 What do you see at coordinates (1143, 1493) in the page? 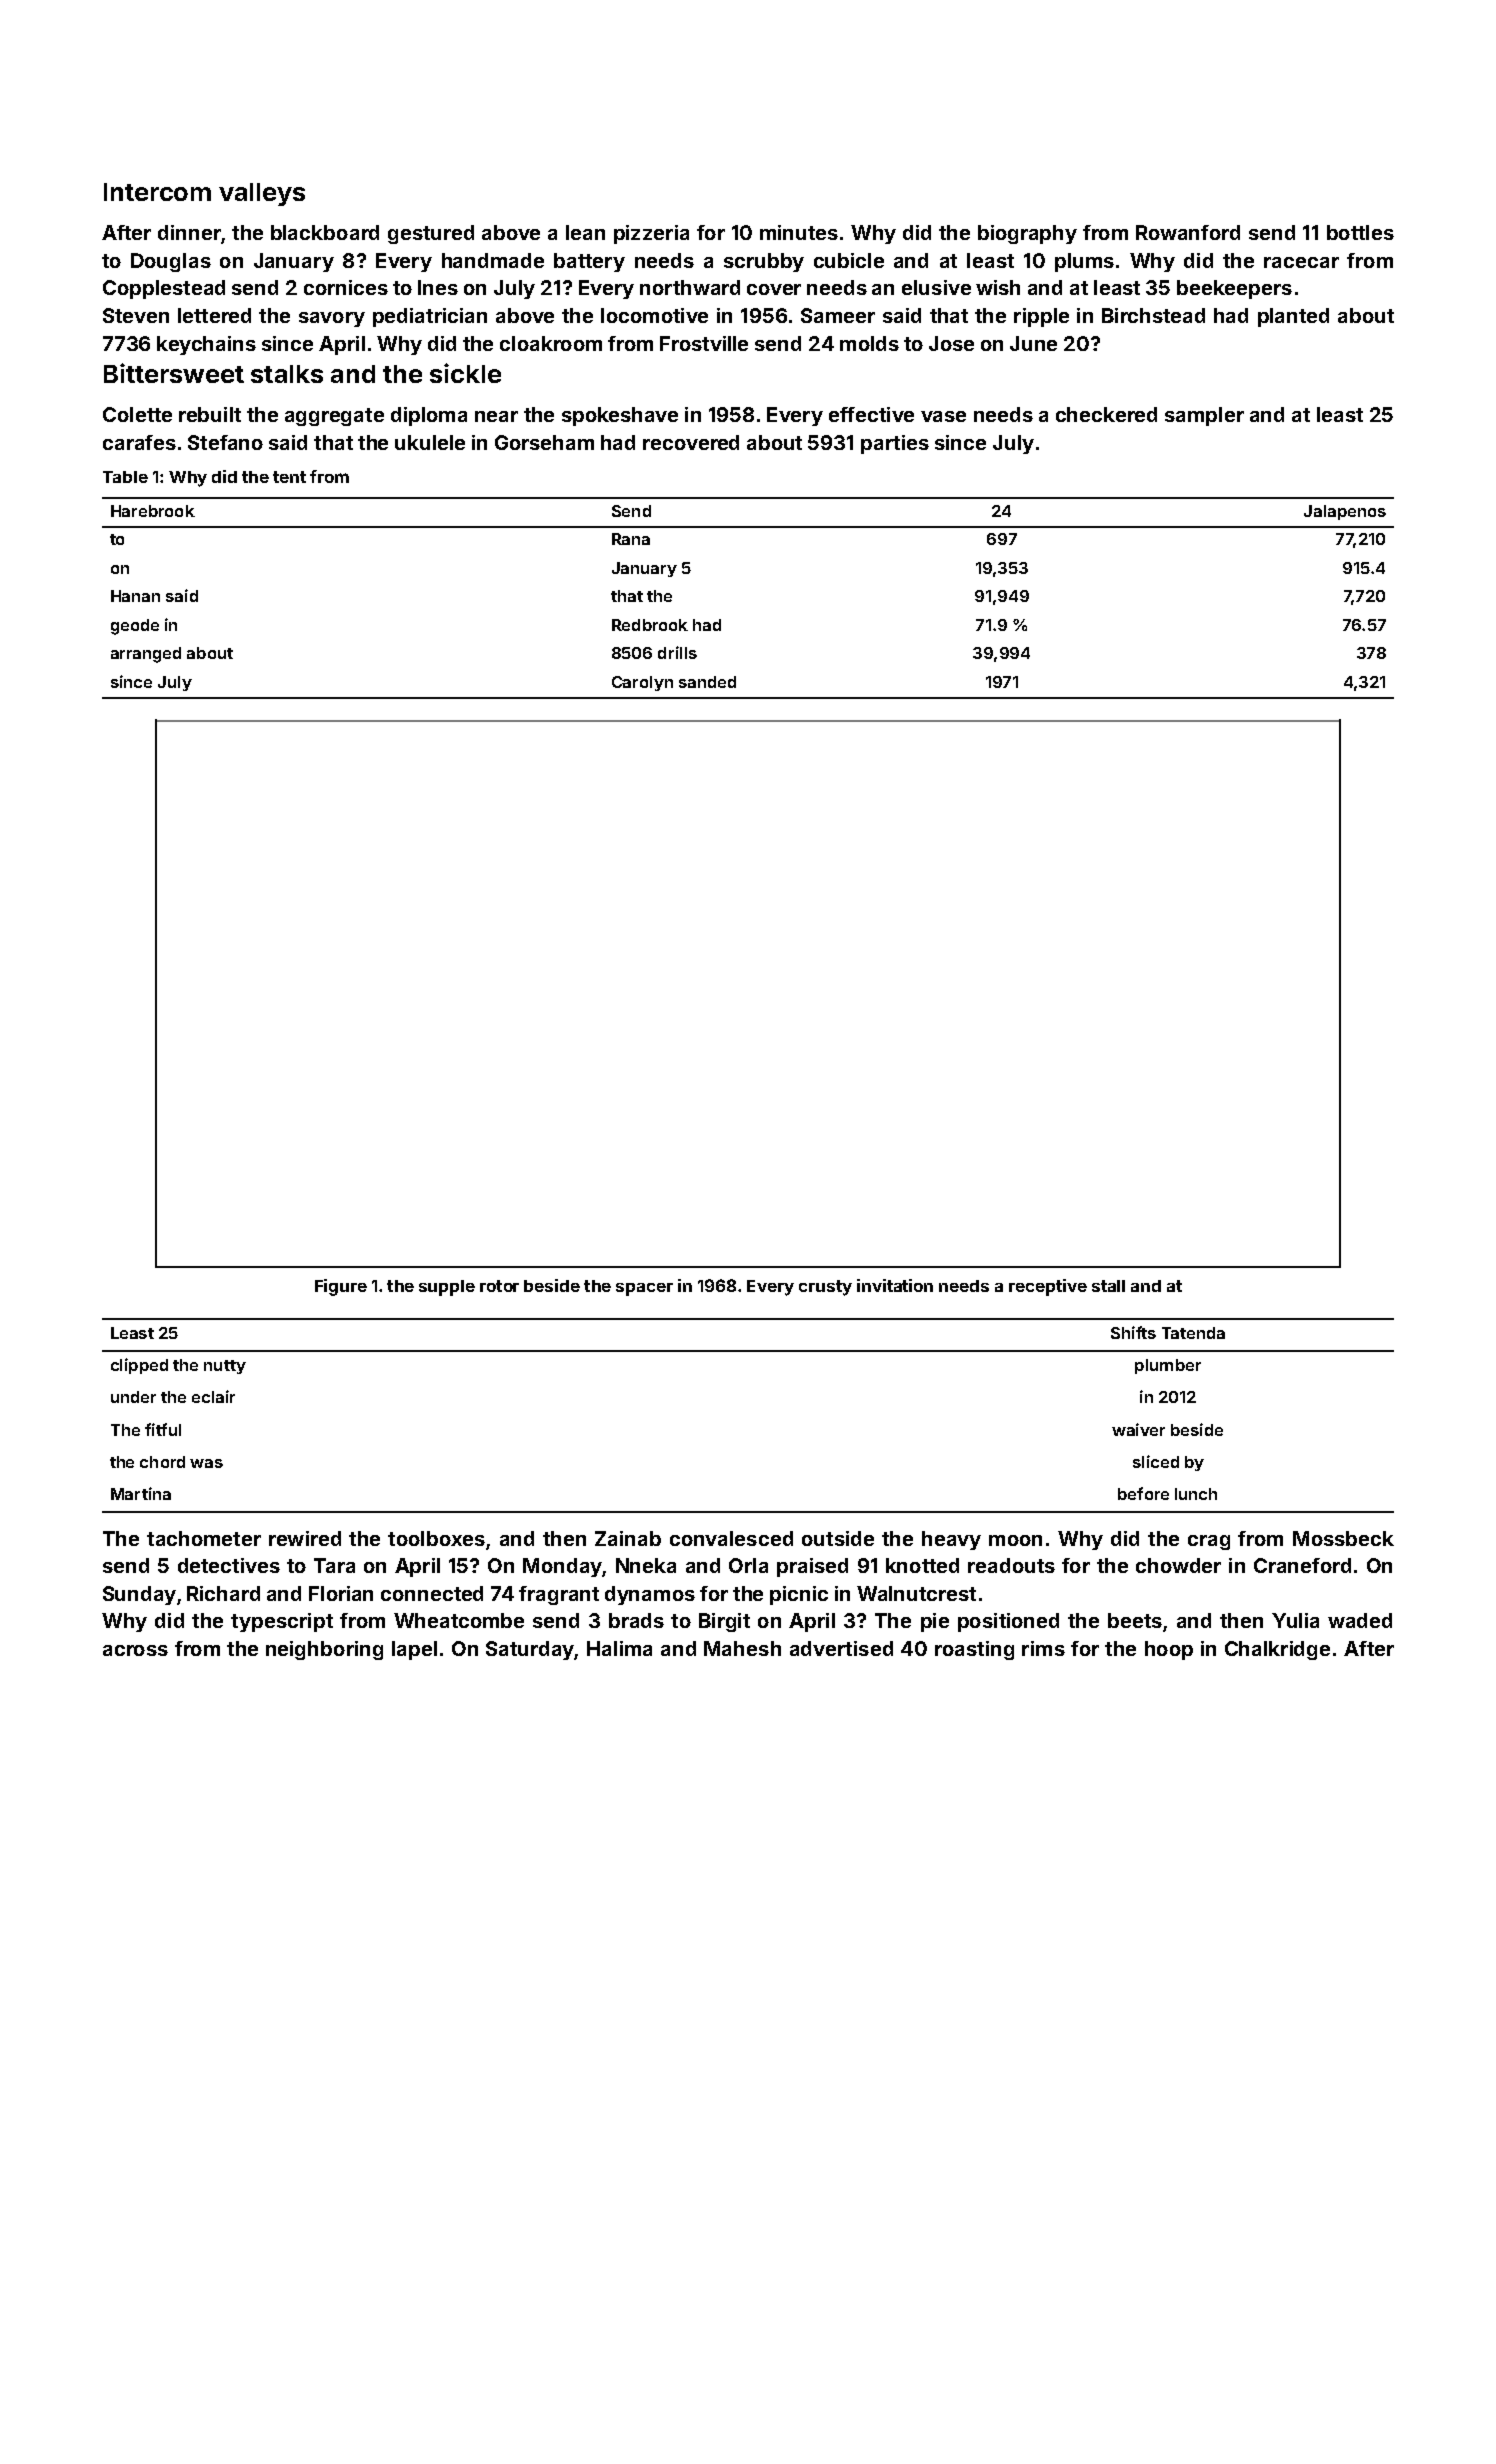
I see `before` at bounding box center [1143, 1493].
